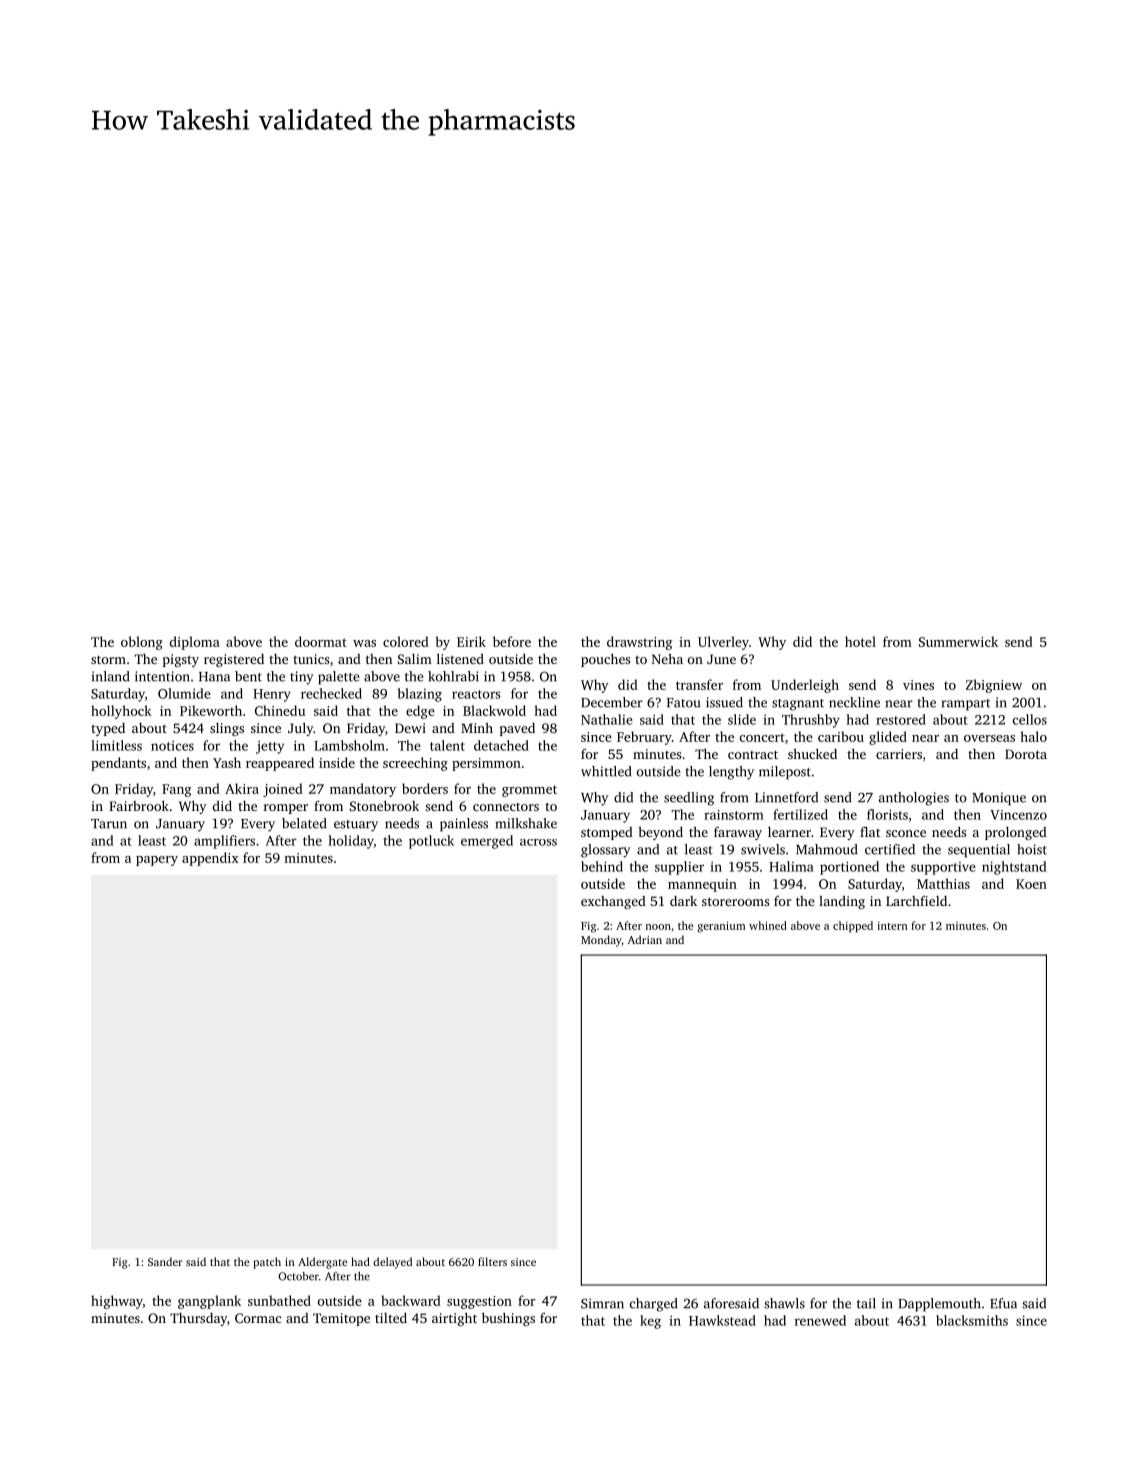 The width and height of the screenshot is (1138, 1473). Describe the element at coordinates (653, 1305) in the screenshot. I see `charged` at that location.
